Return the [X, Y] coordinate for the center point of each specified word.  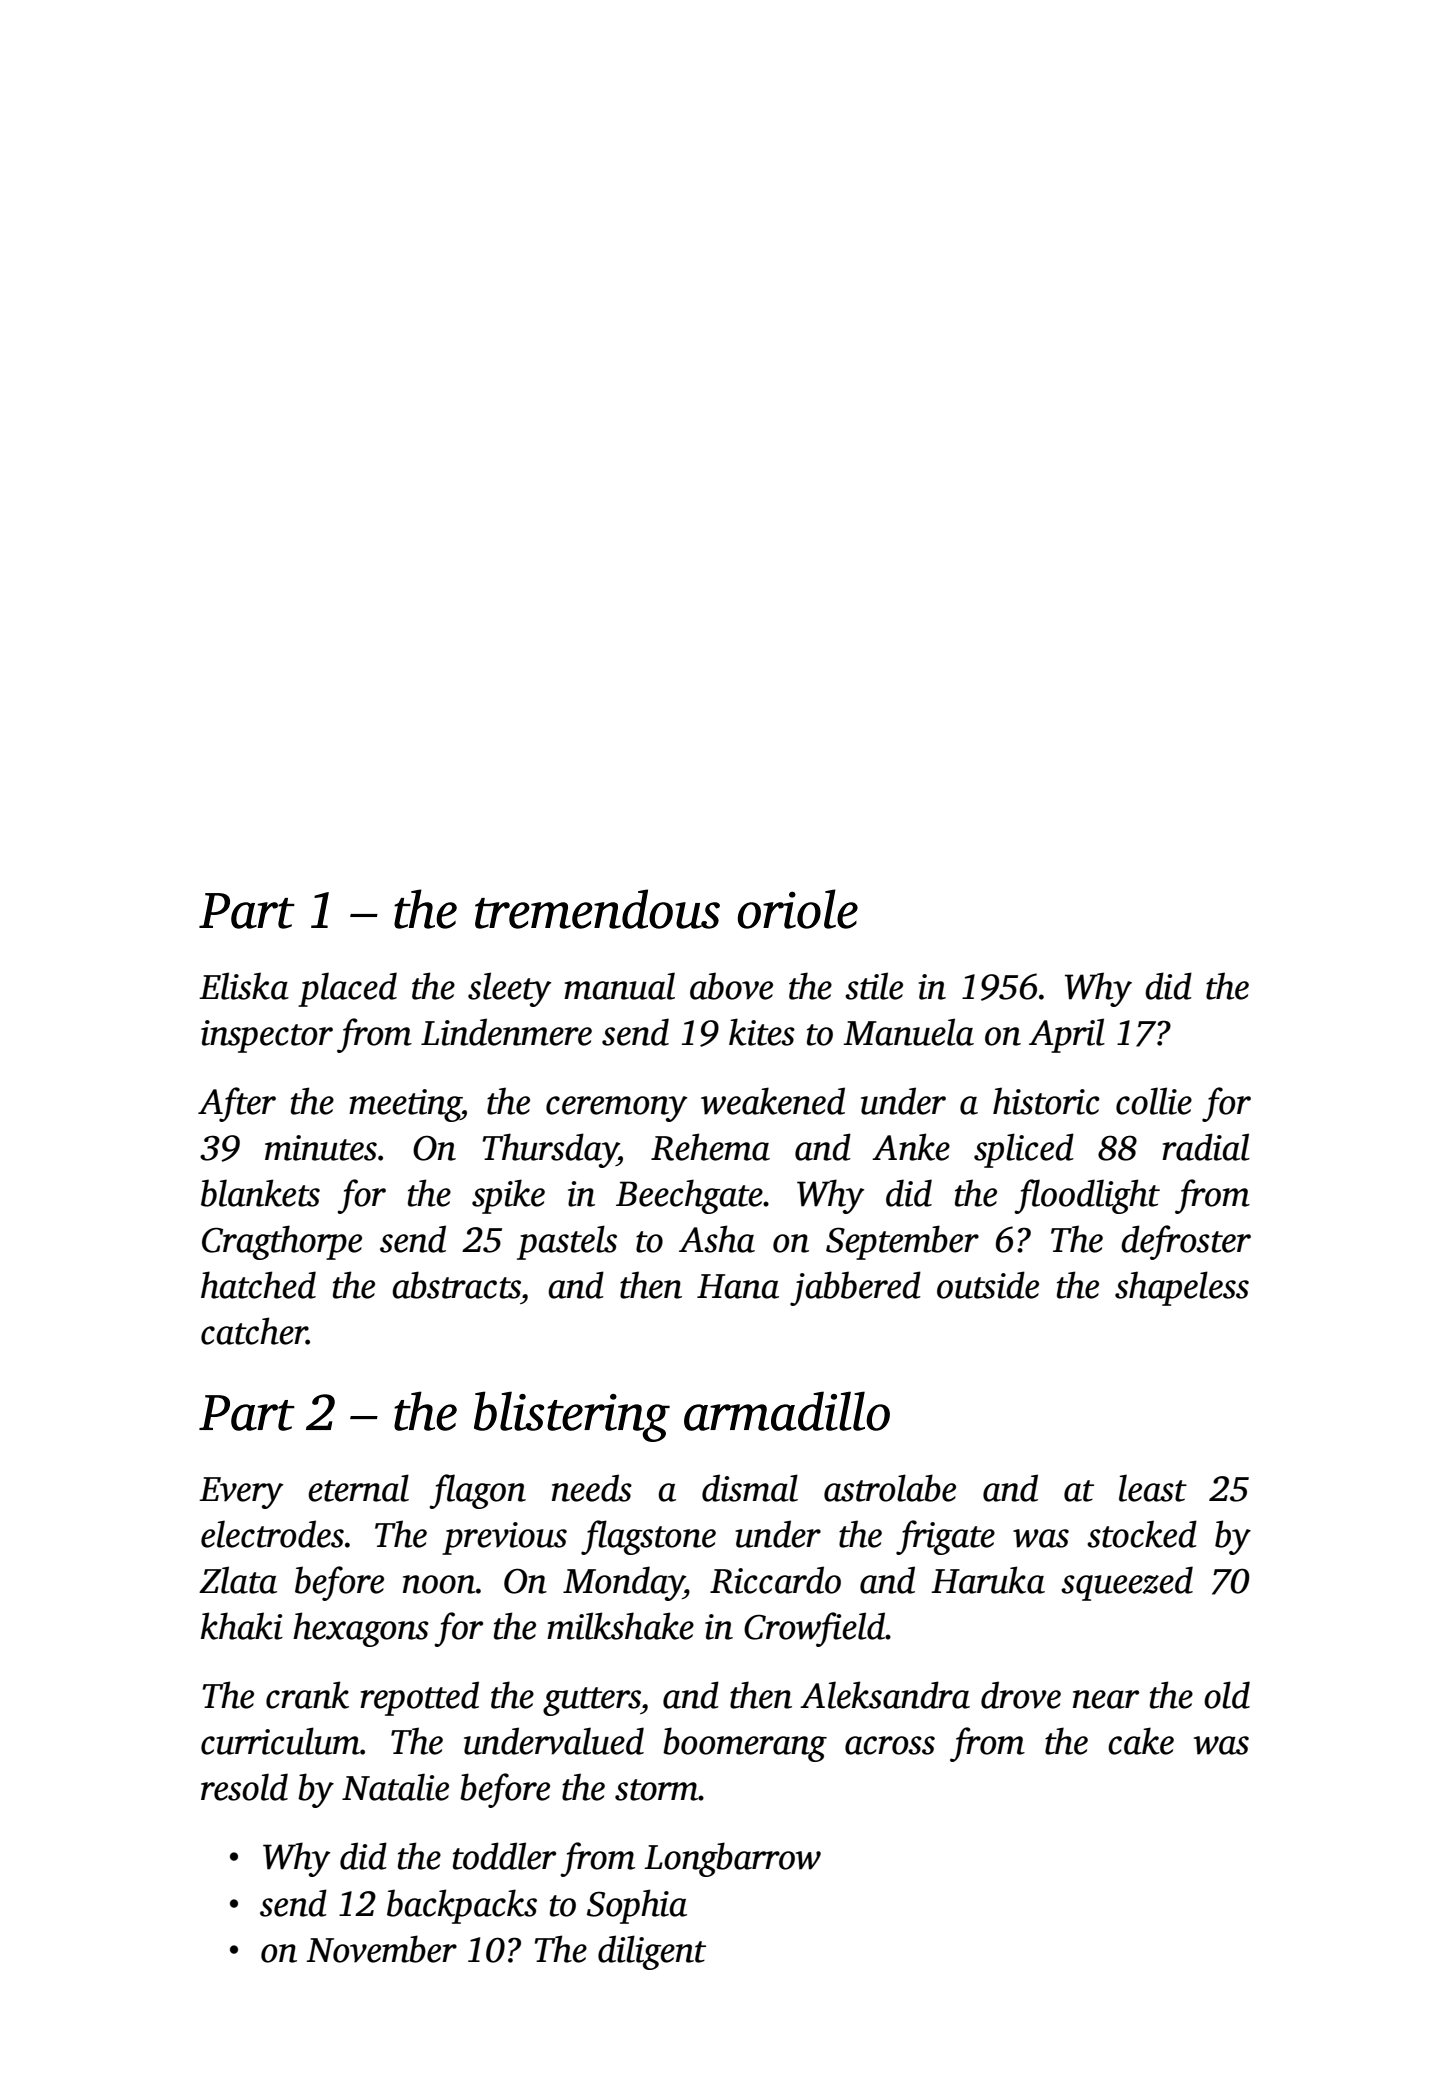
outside [988, 1285]
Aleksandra [885, 1695]
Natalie [395, 1787]
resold [244, 1787]
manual [619, 986]
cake [1141, 1741]
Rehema [710, 1147]
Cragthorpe [282, 1242]
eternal [358, 1488]
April [1067, 1035]
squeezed [1127, 1583]
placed [347, 989]
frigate [945, 1537]
